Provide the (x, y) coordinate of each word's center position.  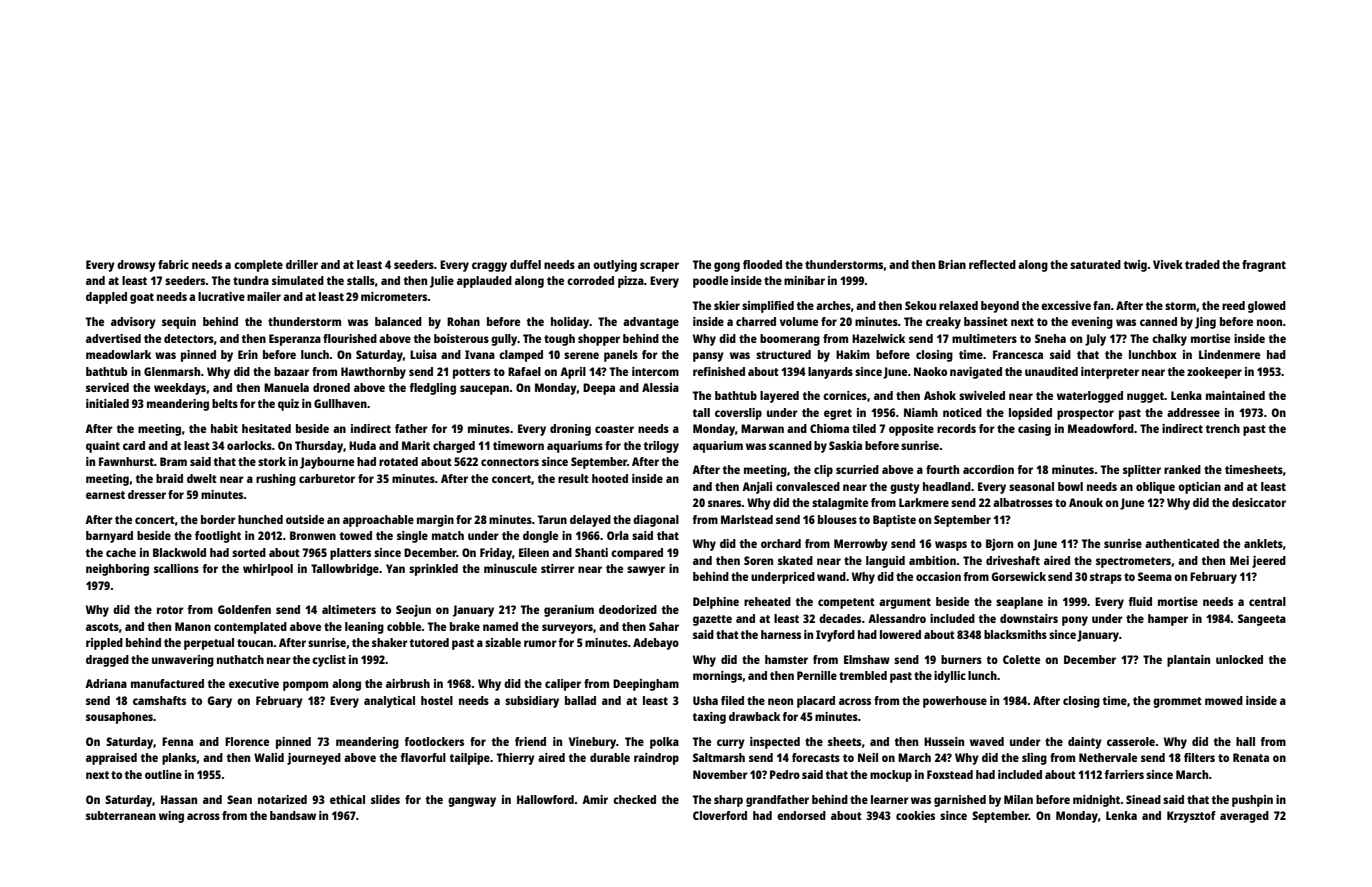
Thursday (319, 447)
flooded (762, 264)
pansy (708, 357)
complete (258, 266)
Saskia (845, 445)
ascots (102, 627)
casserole (1131, 741)
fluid (1140, 601)
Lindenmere (1229, 354)
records (956, 428)
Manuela (286, 387)
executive (254, 683)
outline (163, 774)
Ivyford (835, 636)
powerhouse (955, 702)
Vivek (1168, 264)
